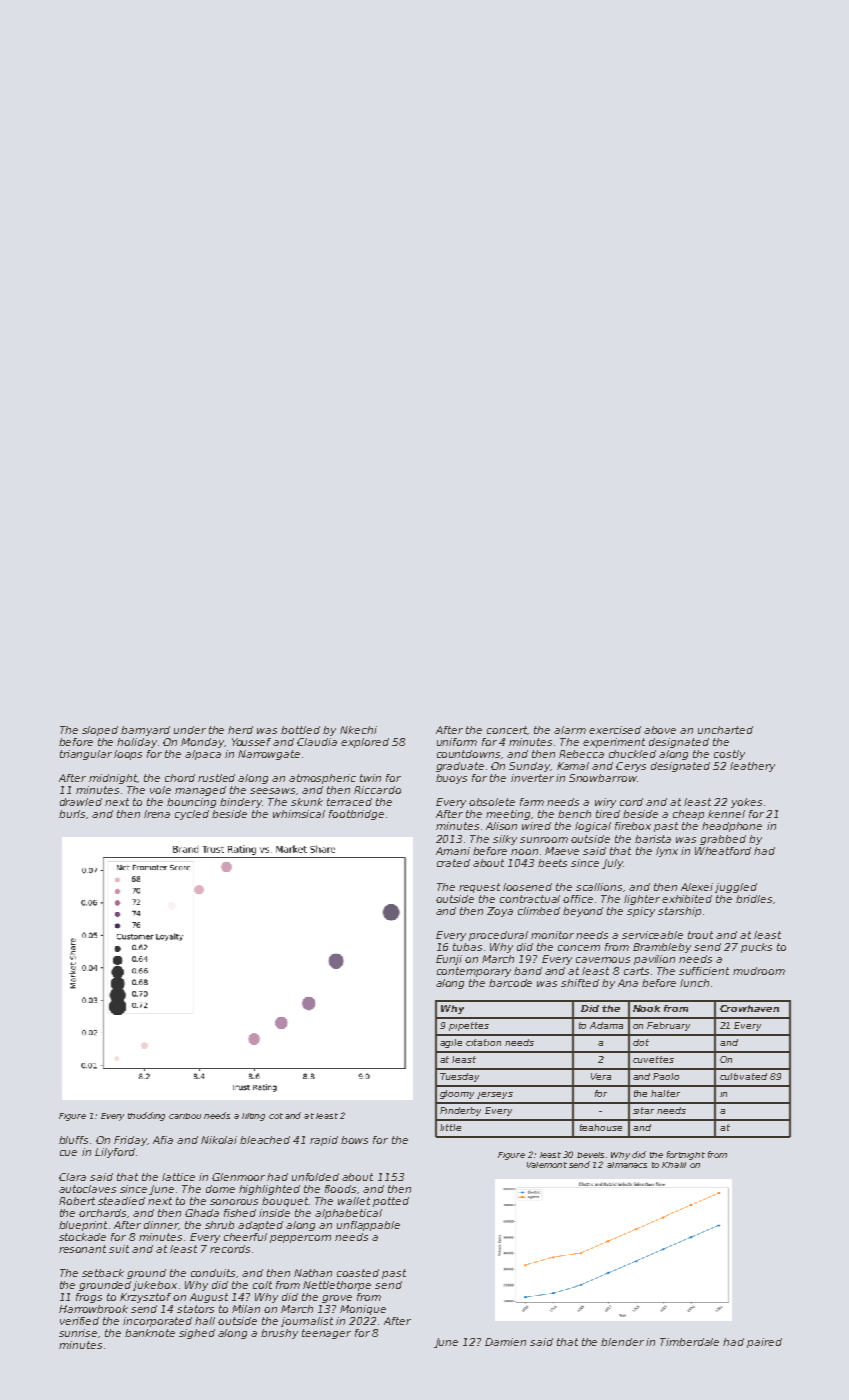 The image size is (849, 1400). I want to click on Khalil, so click(674, 1165).
